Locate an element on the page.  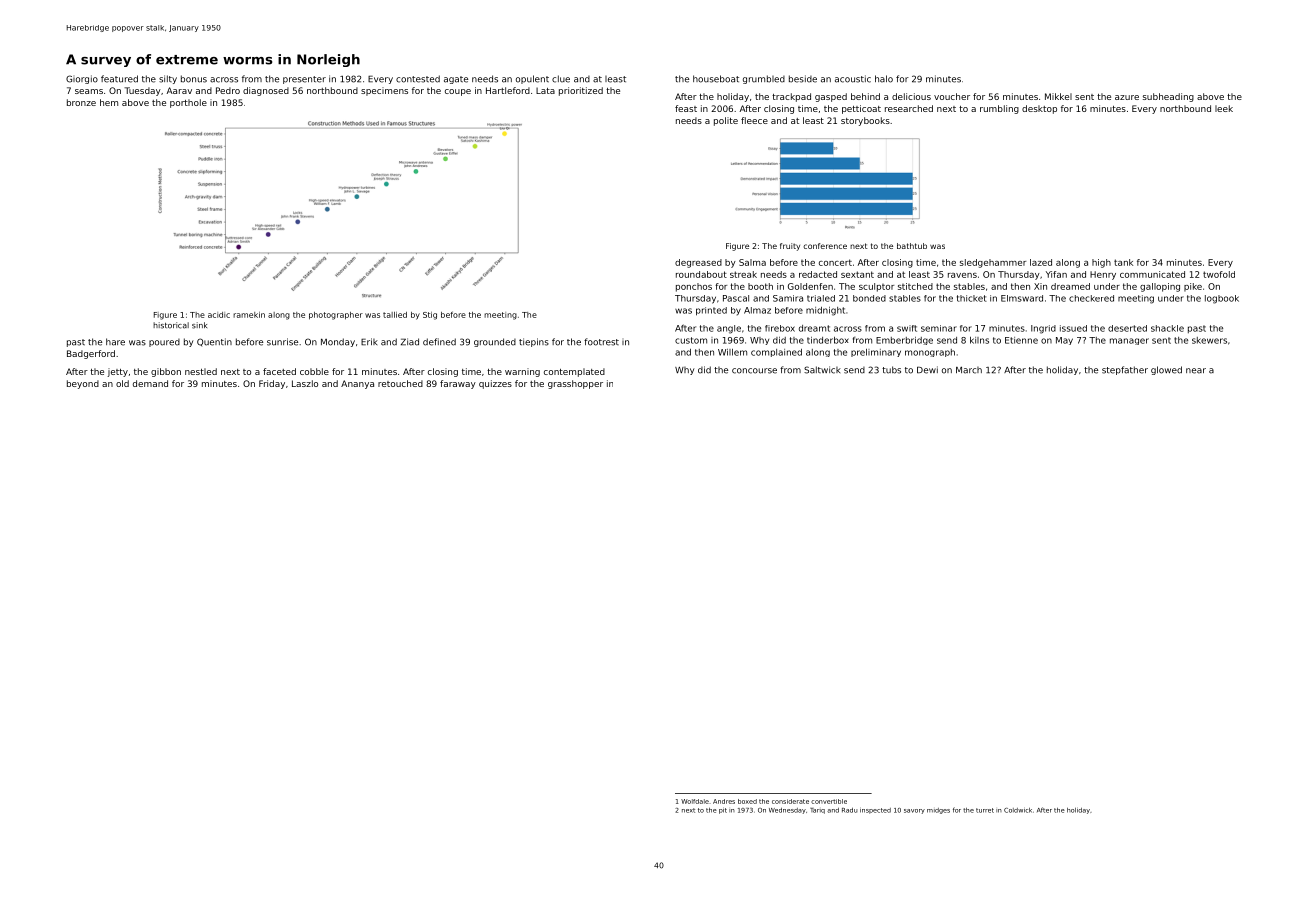
Wolfdale is located at coordinates (695, 801).
